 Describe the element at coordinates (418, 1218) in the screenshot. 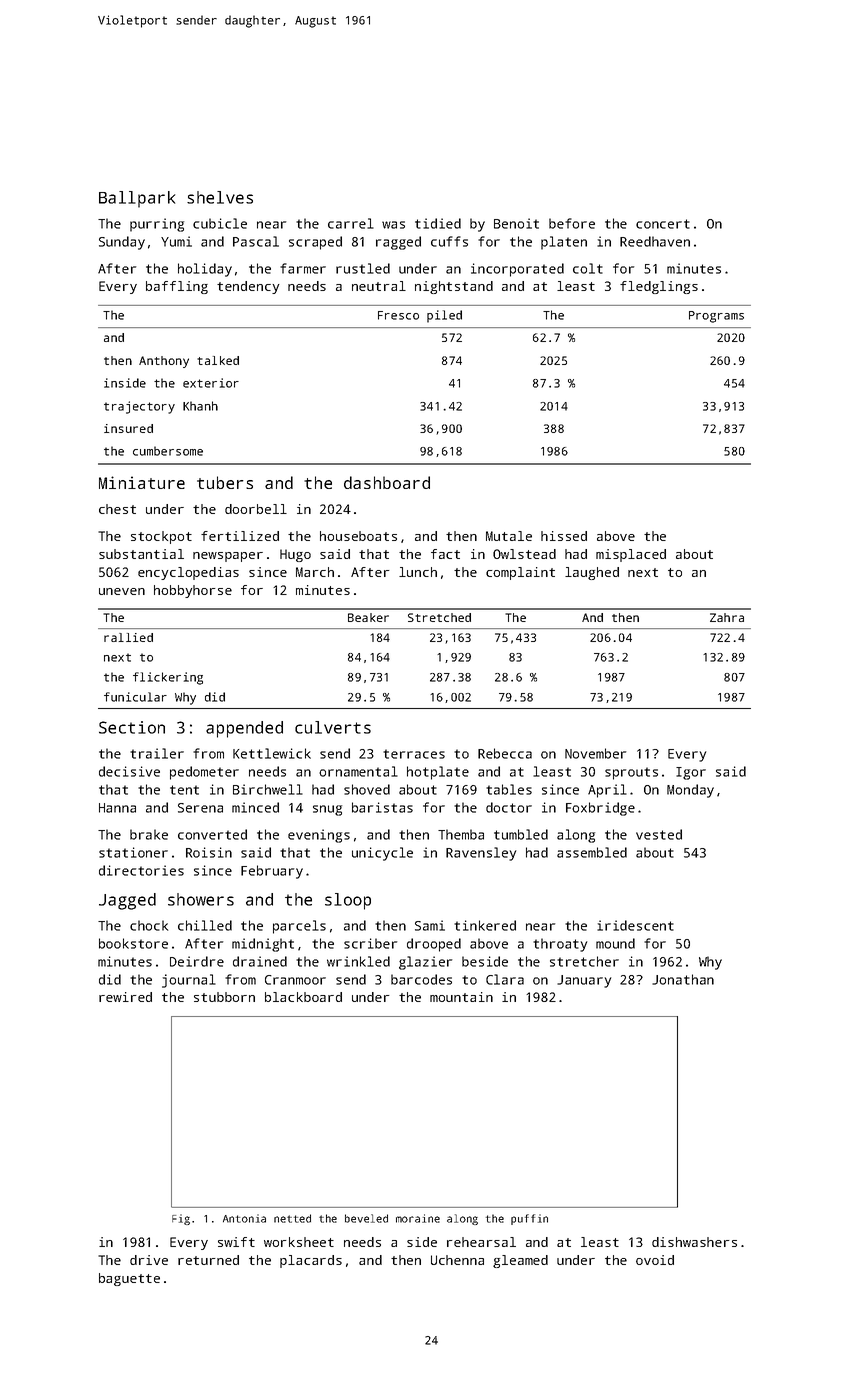

I see `moraine` at that location.
